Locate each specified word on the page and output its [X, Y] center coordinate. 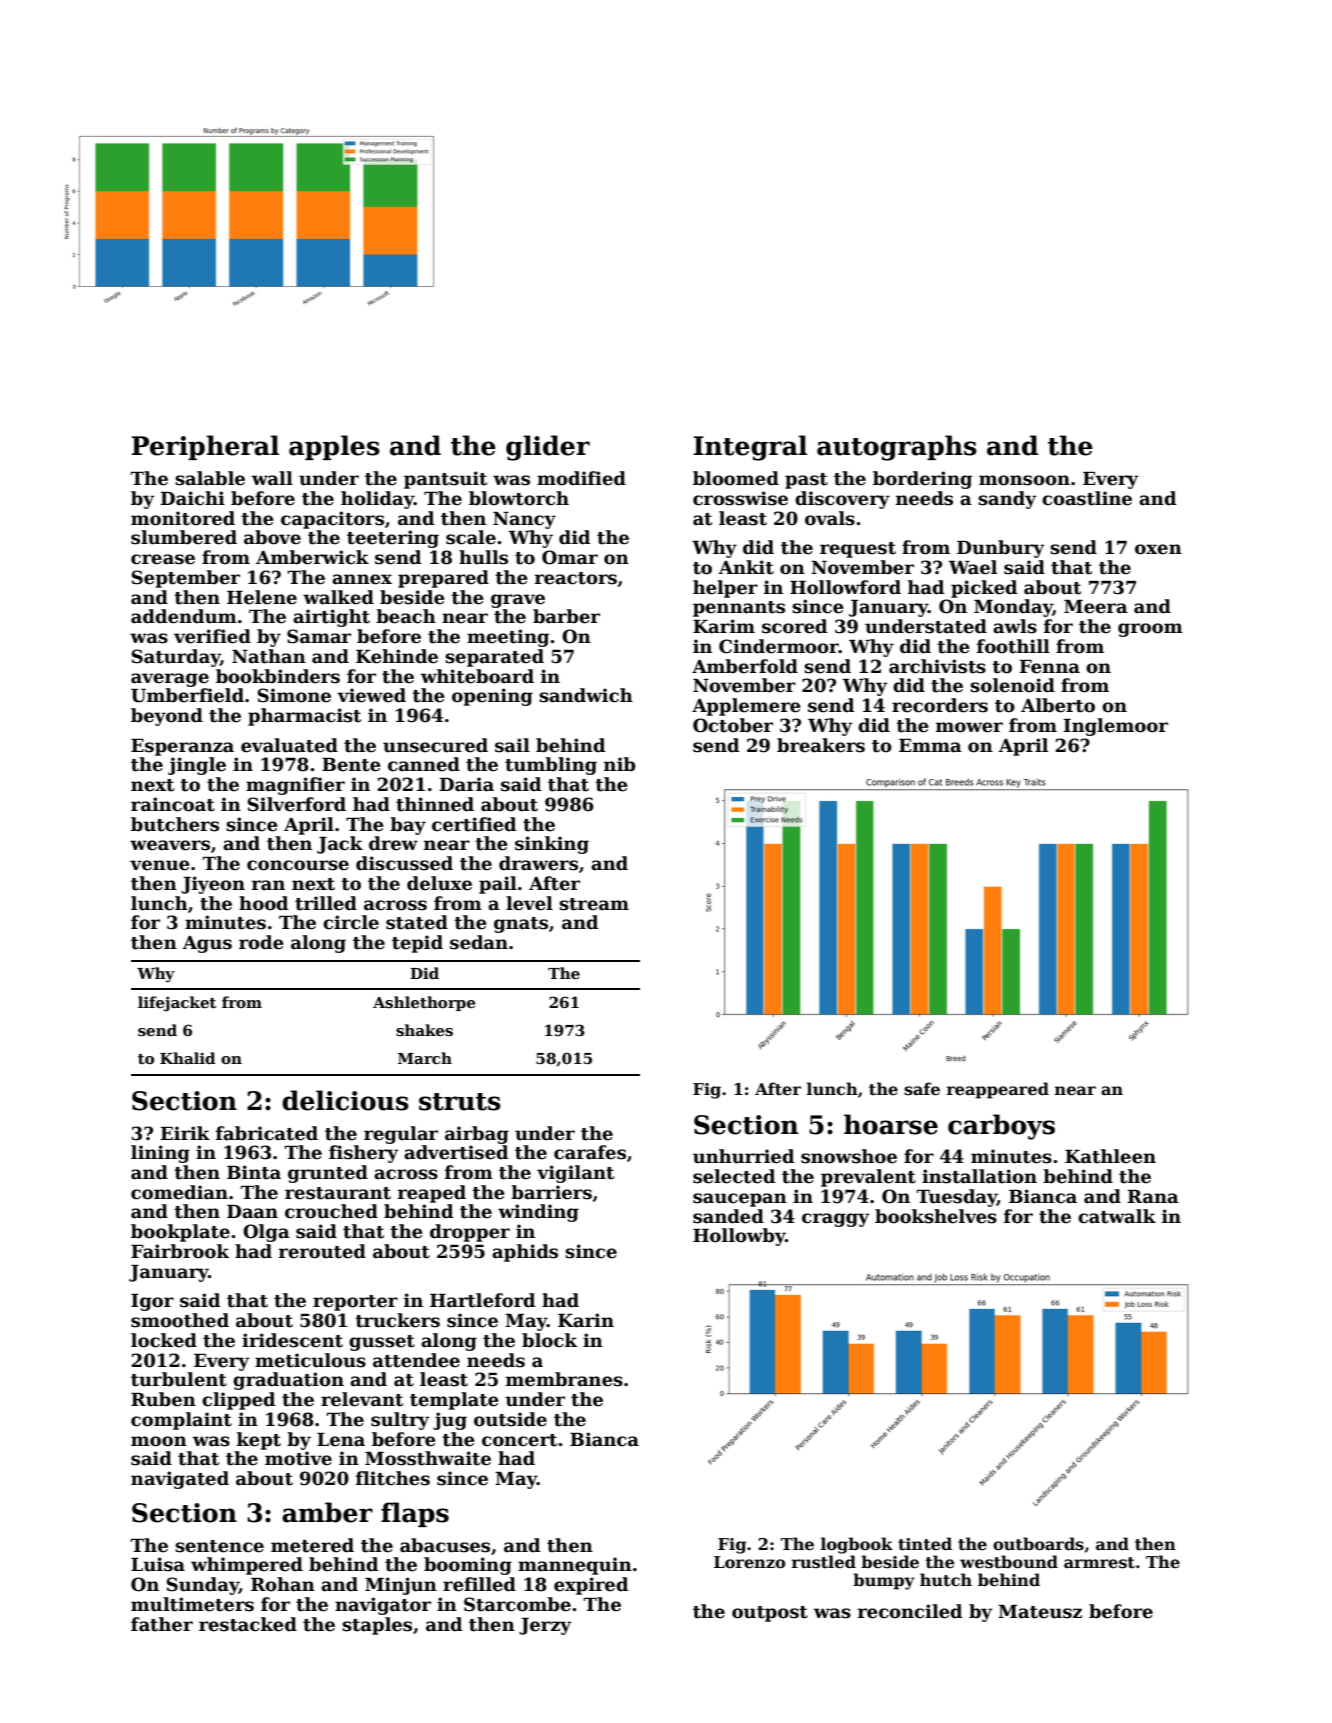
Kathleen [1110, 1156]
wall [272, 478]
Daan [252, 1212]
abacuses [445, 1545]
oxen [1158, 549]
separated [494, 658]
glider [548, 448]
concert [519, 1440]
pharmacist [304, 717]
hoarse [891, 1124]
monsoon [1024, 480]
